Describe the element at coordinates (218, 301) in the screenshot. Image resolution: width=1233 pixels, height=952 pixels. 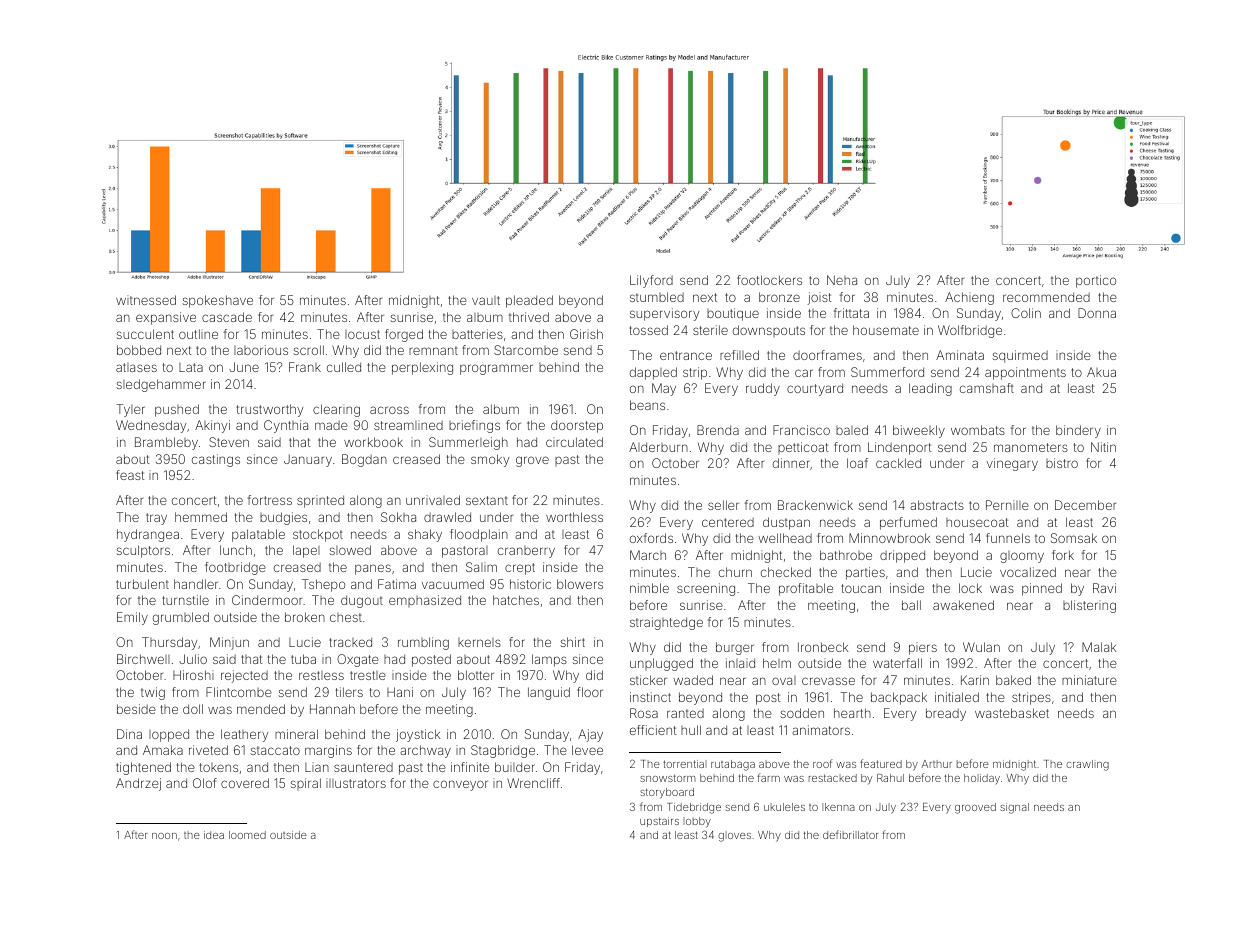
I see `spokeshave` at that location.
